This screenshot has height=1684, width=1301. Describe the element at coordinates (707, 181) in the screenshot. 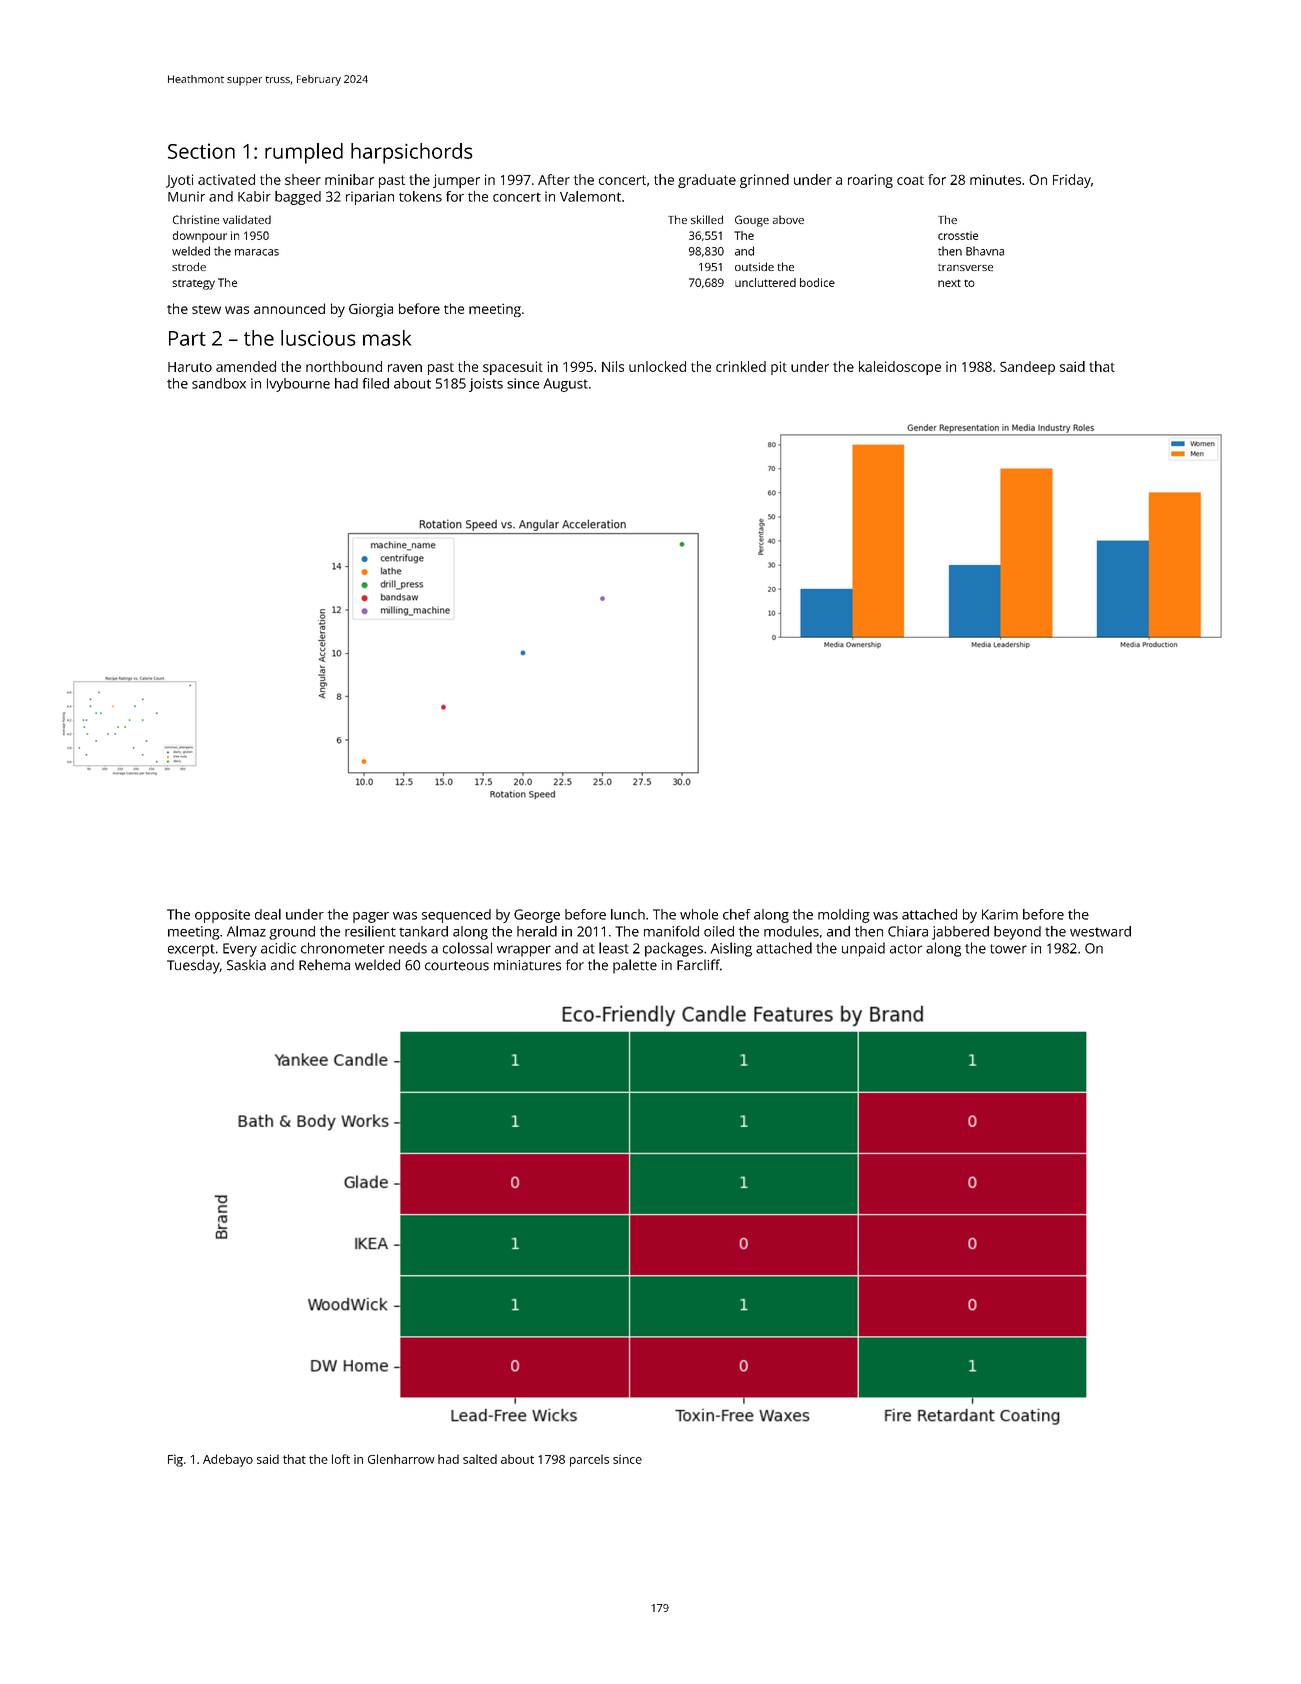

I see `graduate` at that location.
